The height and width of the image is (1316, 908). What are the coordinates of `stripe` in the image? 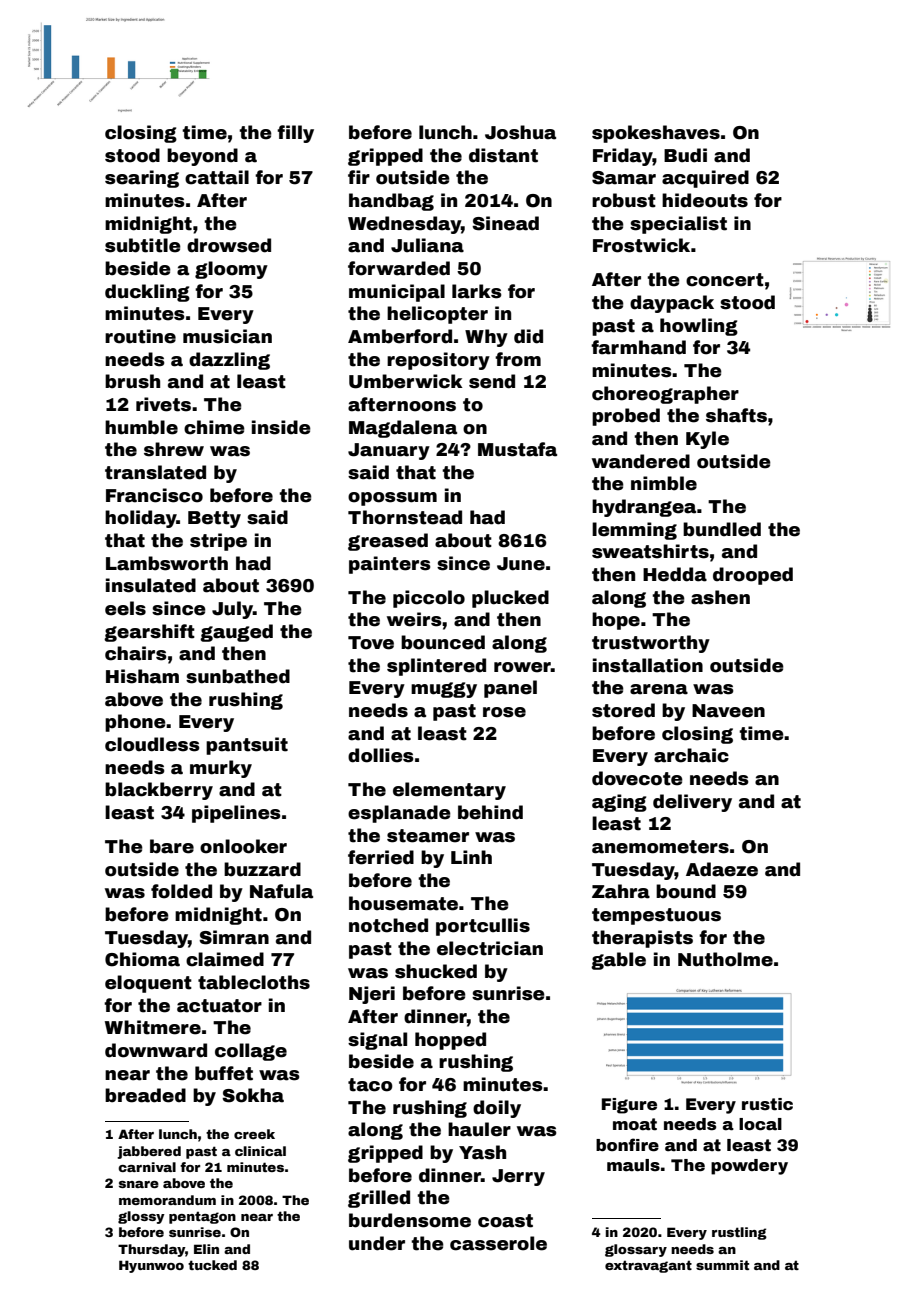 It's located at (218, 542).
